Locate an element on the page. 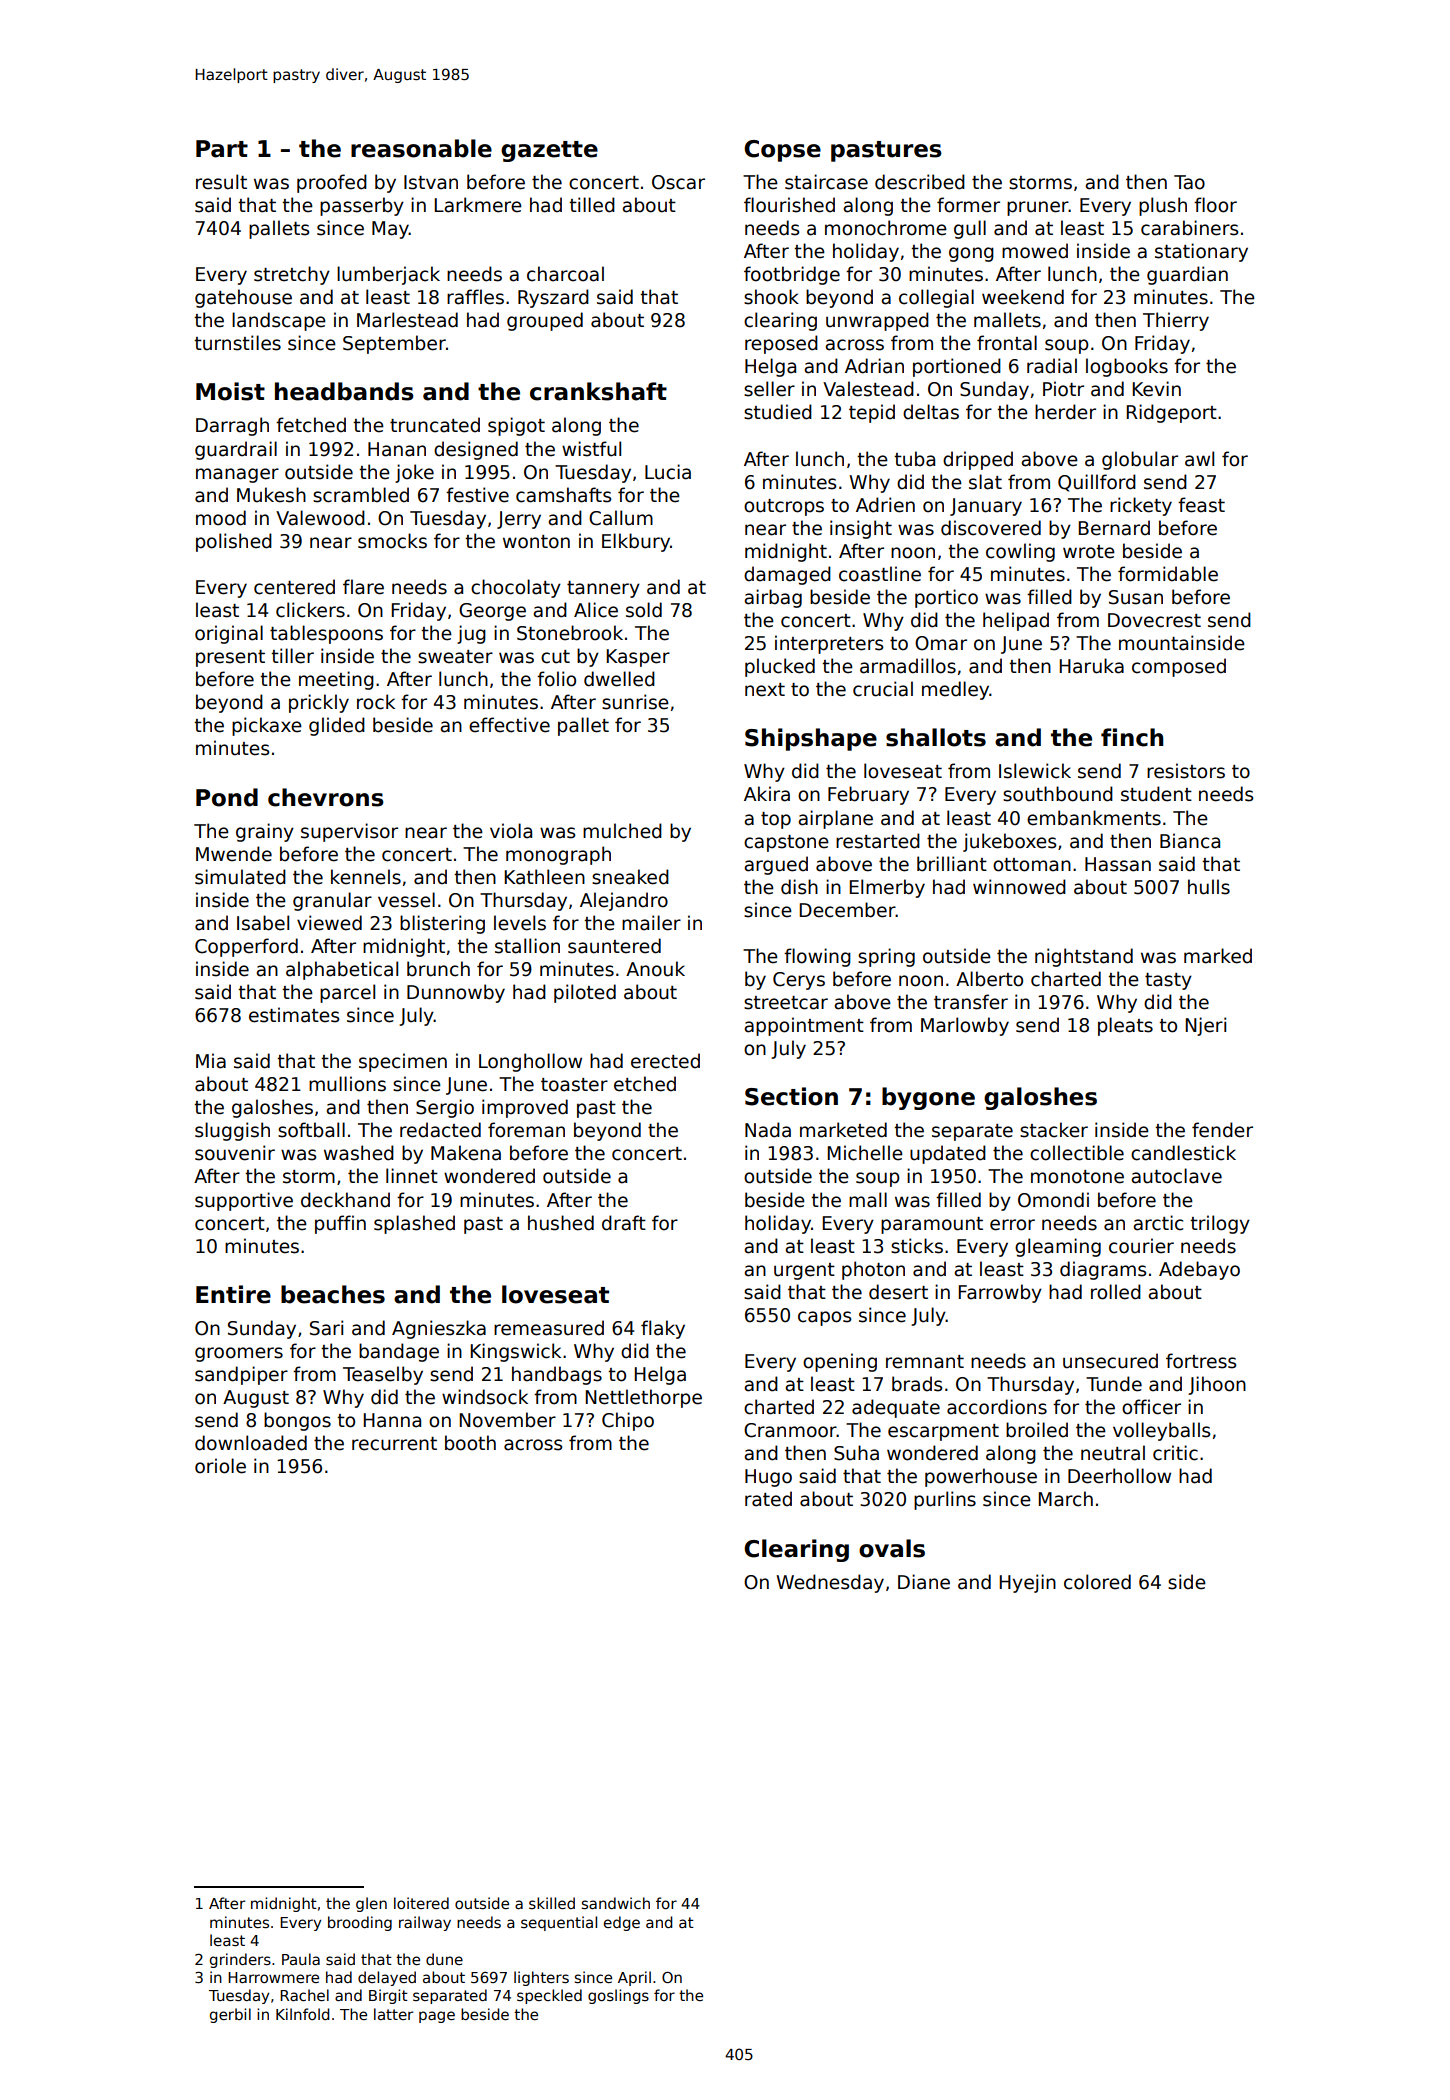 This page has height=2100, width=1450. specimen is located at coordinates (403, 1062).
